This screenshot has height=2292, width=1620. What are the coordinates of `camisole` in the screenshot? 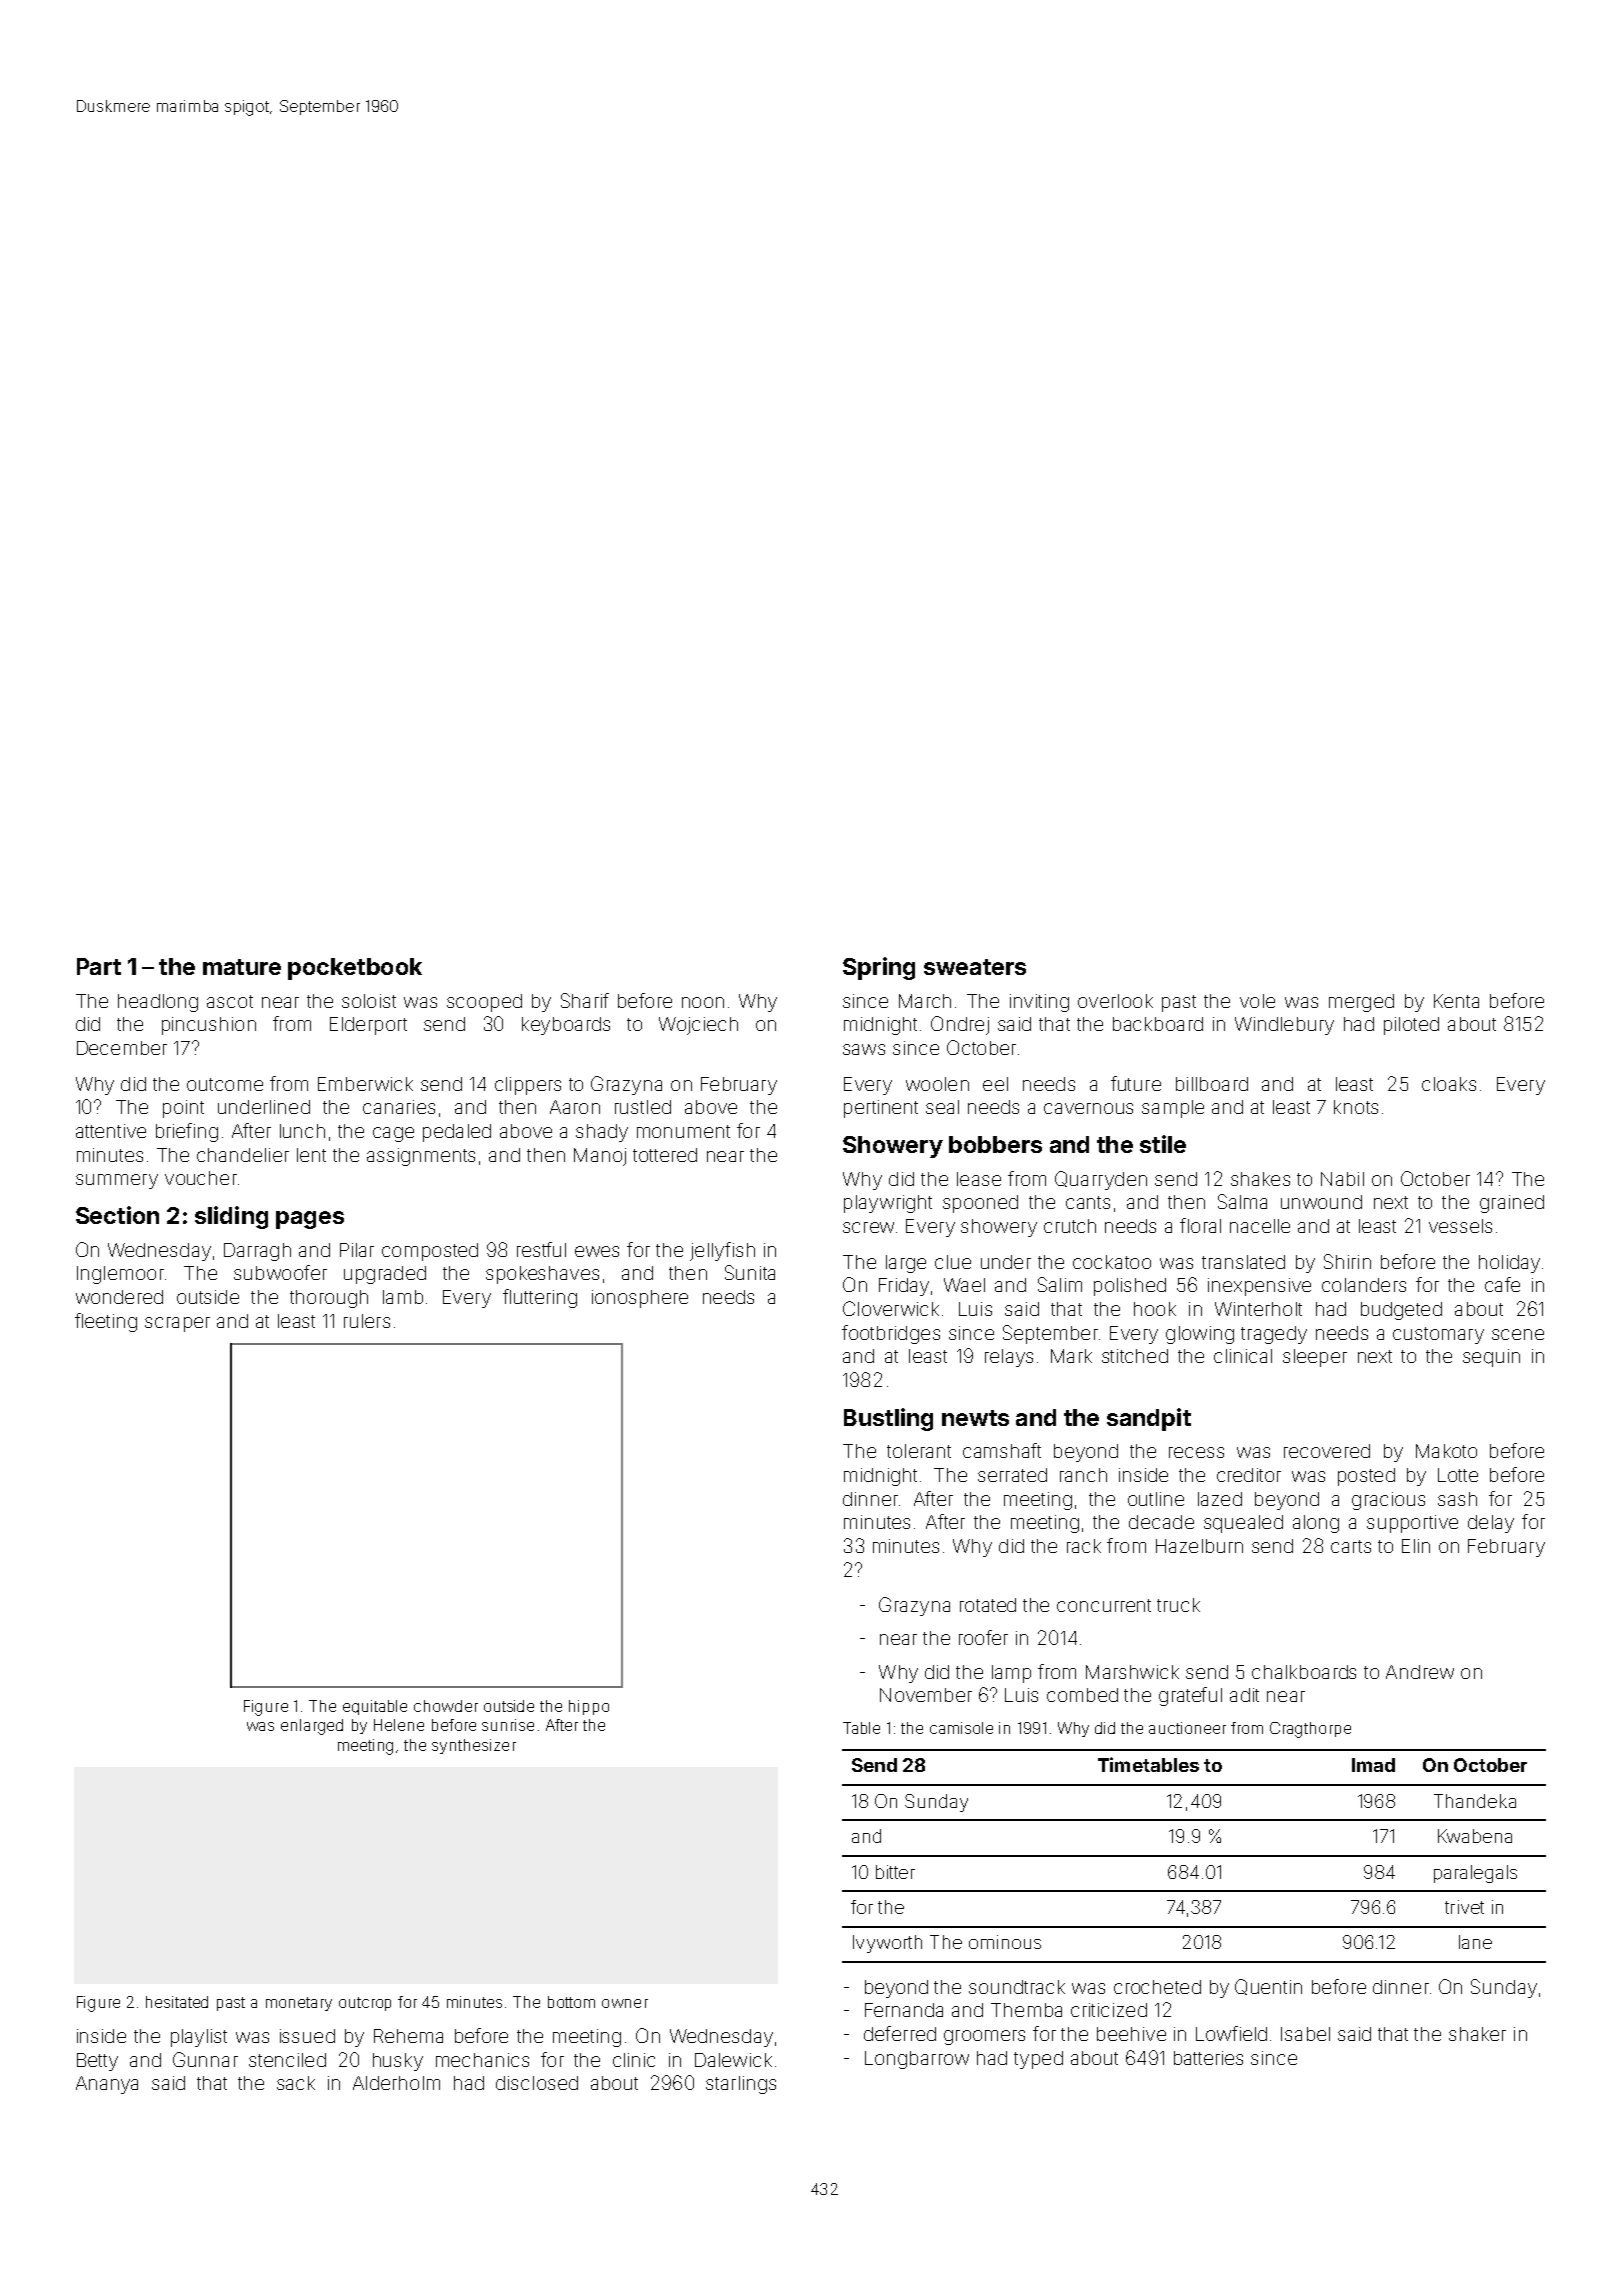 It's located at (961, 1728).
